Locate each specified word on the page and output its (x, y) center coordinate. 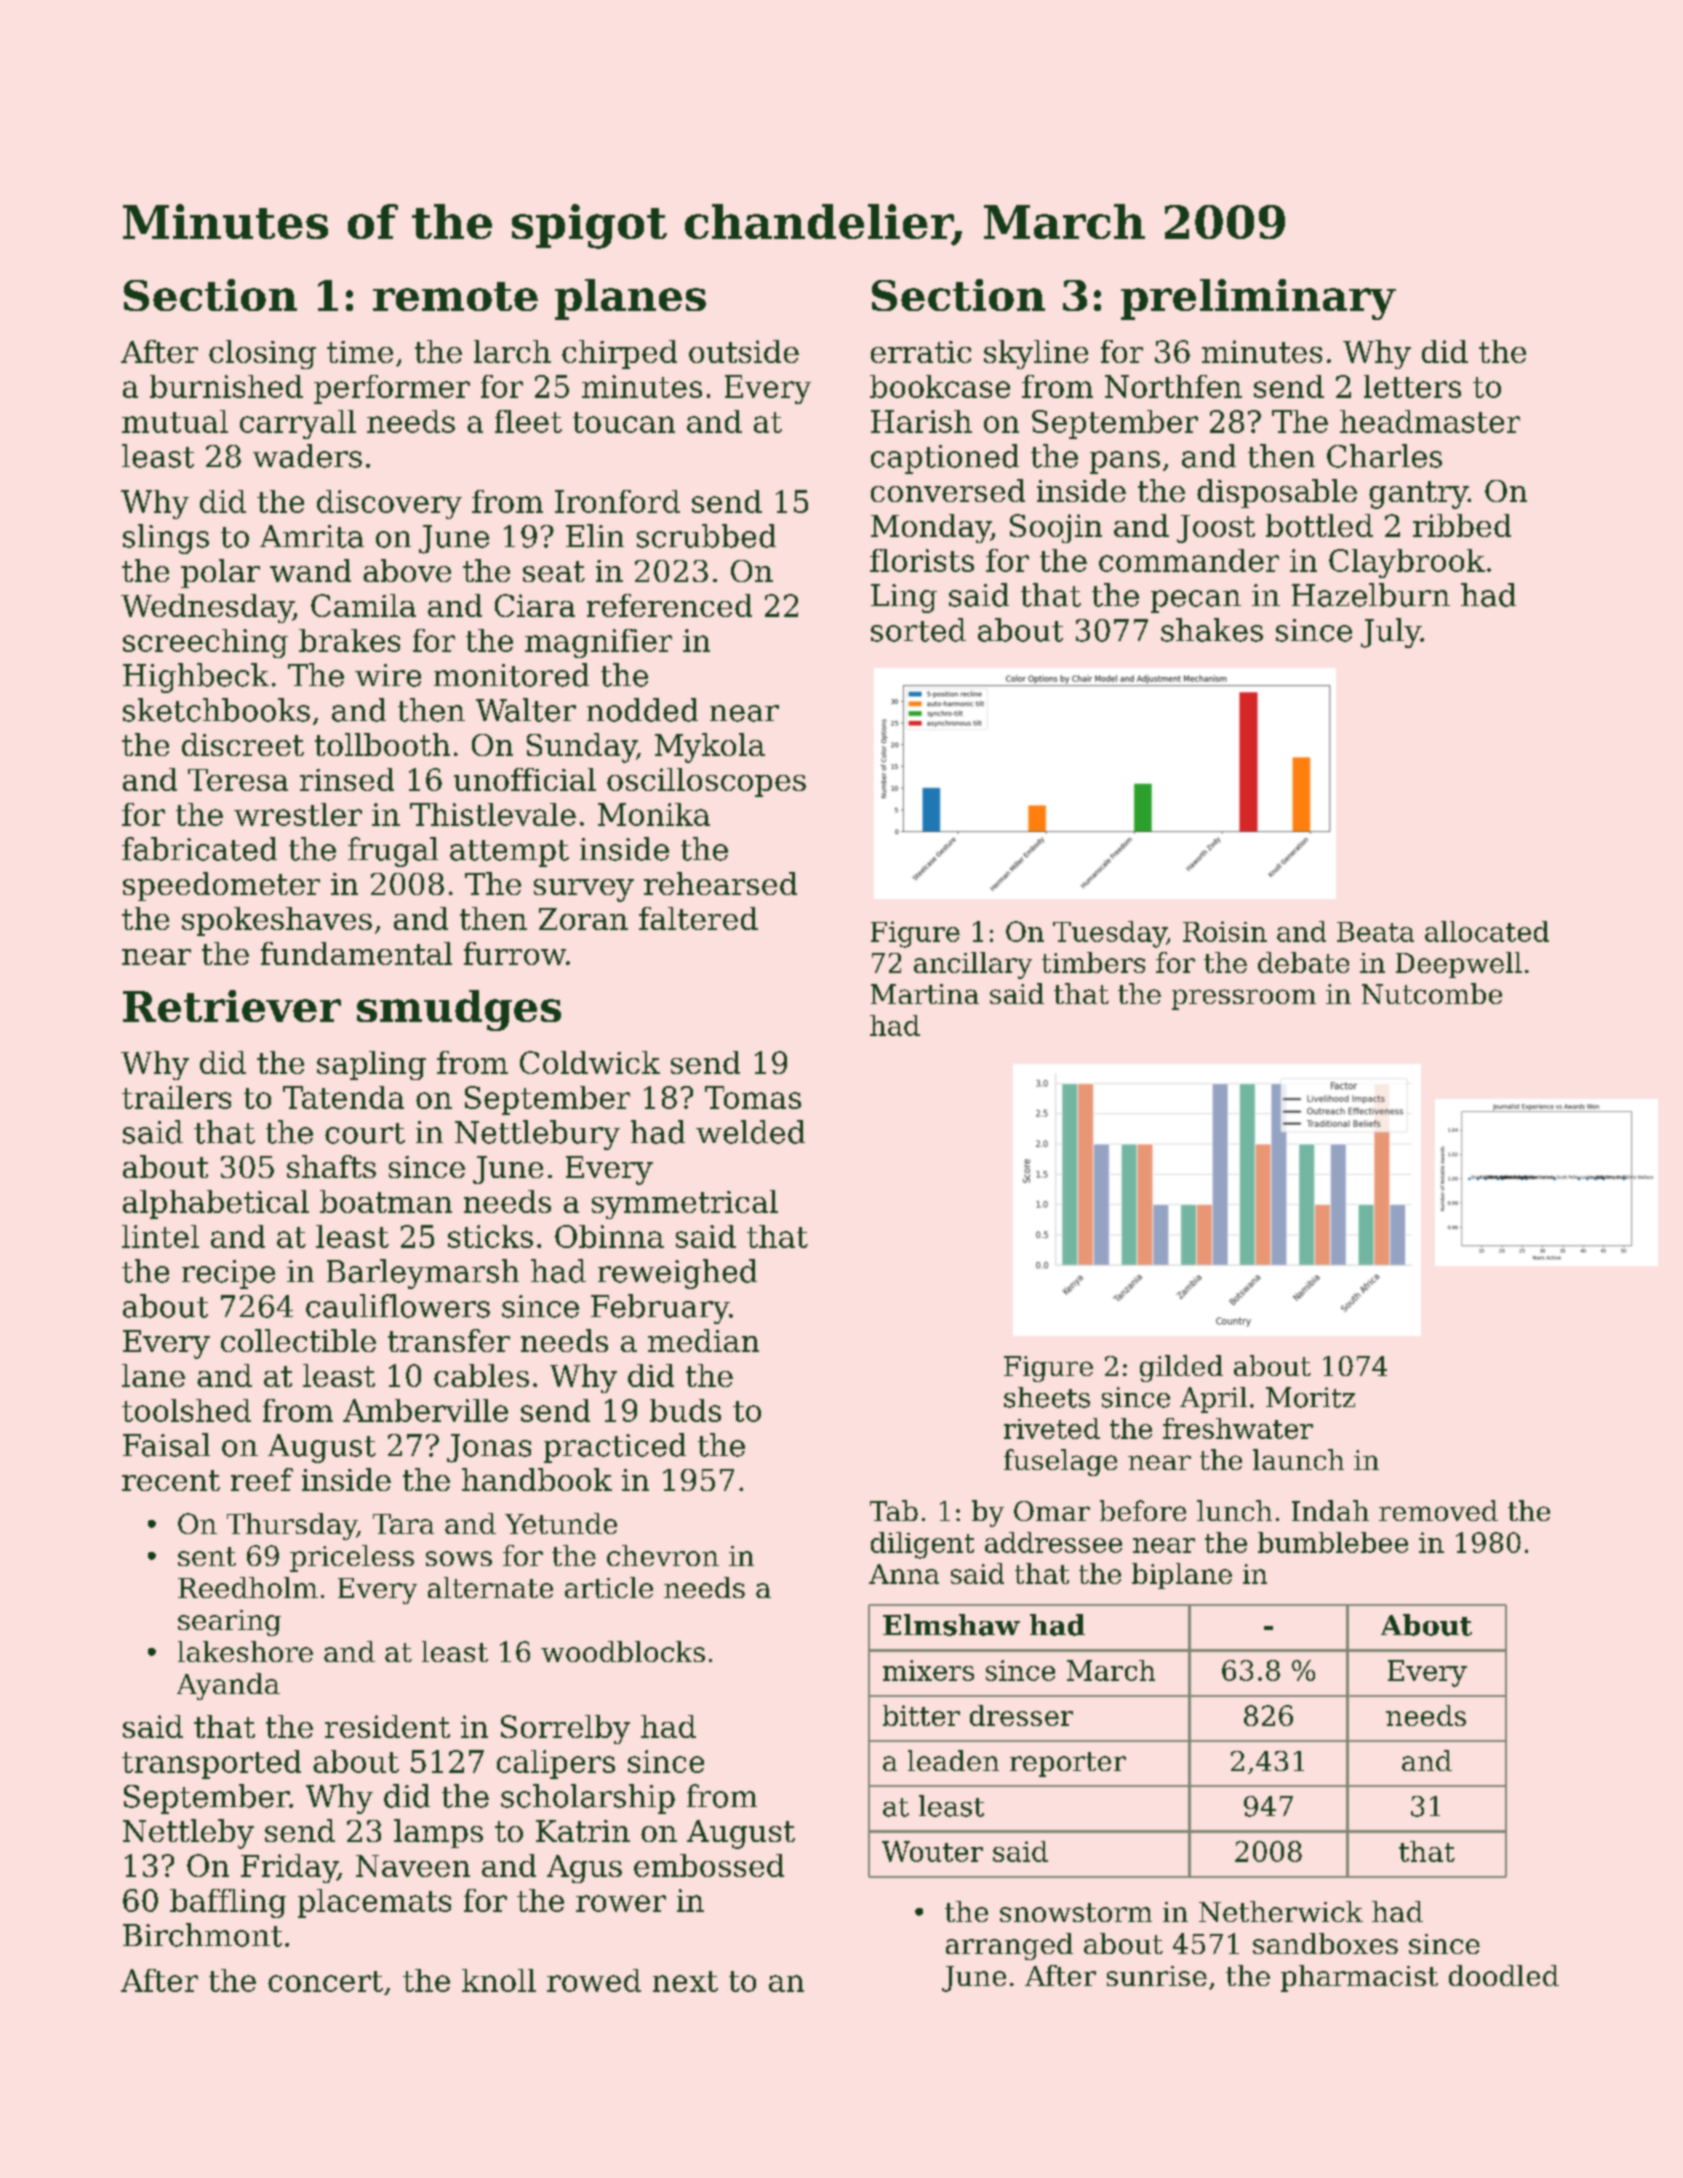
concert (325, 1981)
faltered (698, 918)
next (685, 1981)
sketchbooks (216, 710)
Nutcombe (1432, 993)
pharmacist (1359, 1978)
